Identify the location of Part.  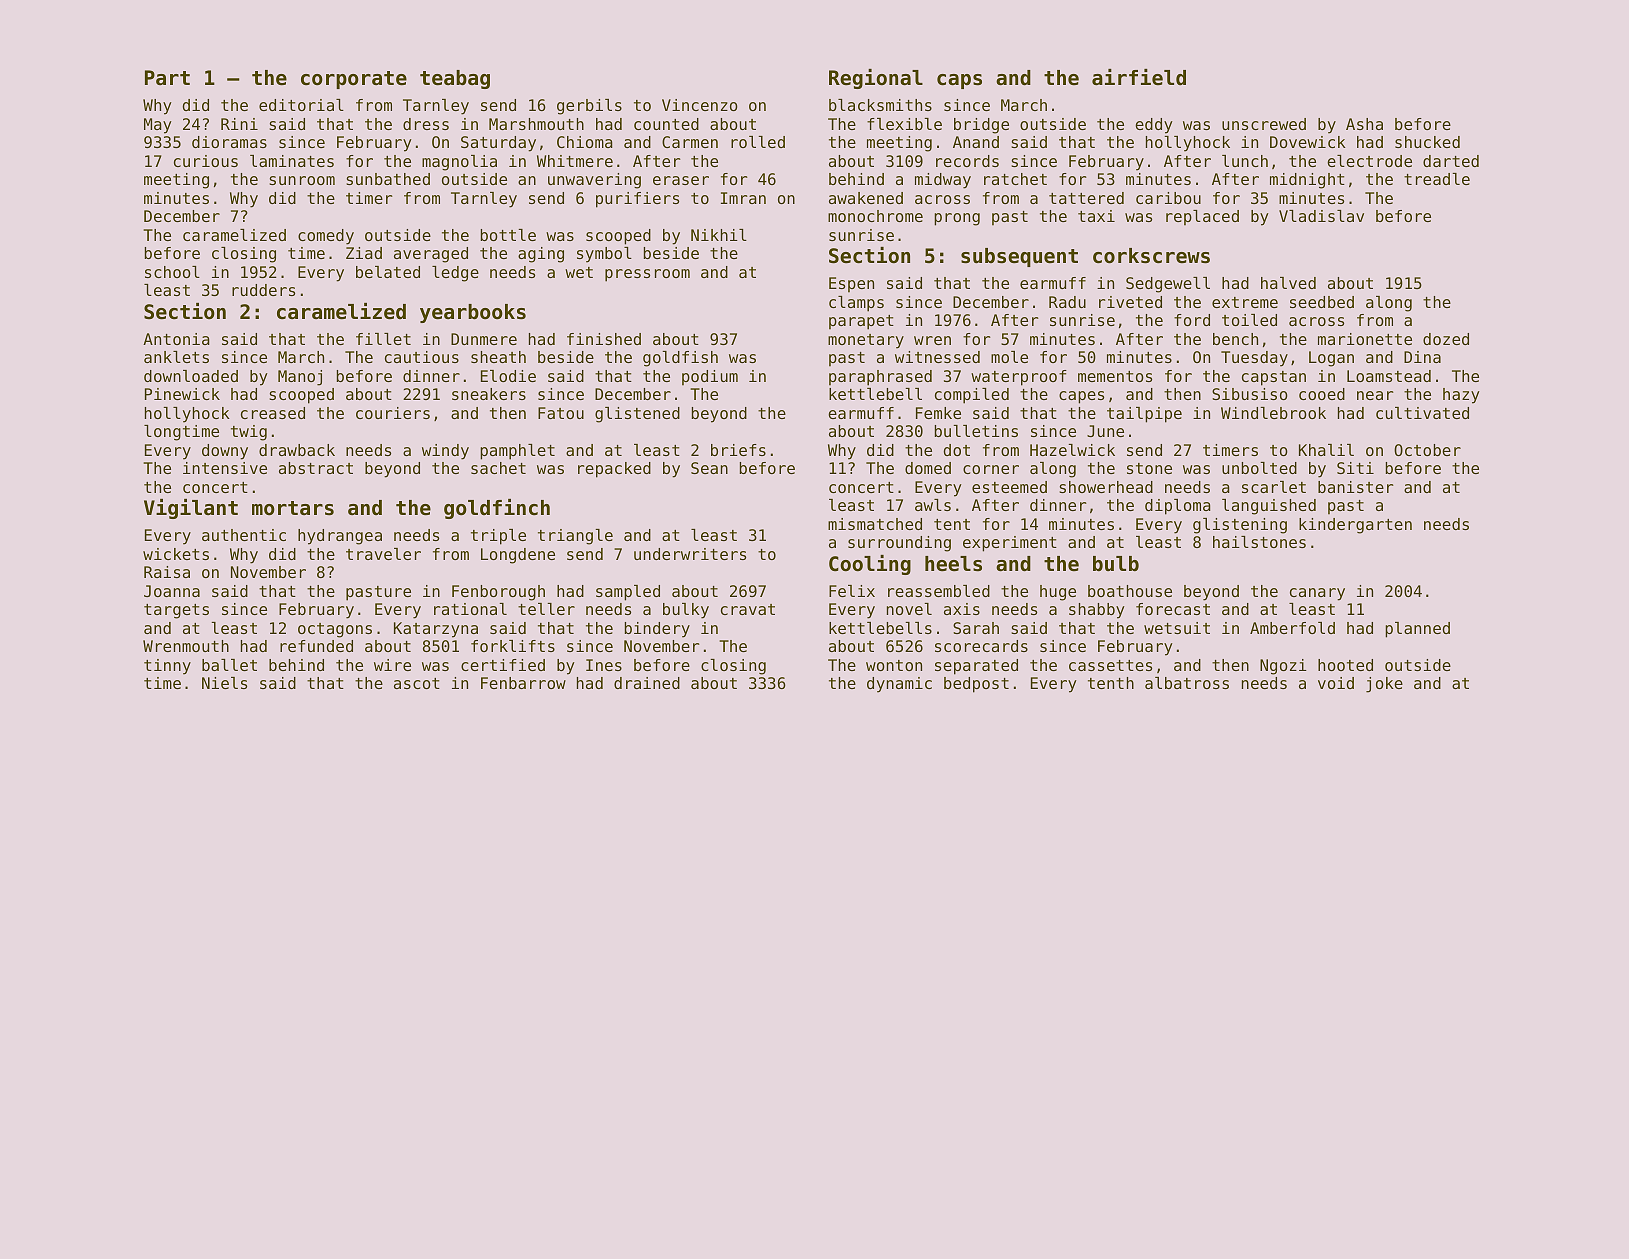
(167, 77).
